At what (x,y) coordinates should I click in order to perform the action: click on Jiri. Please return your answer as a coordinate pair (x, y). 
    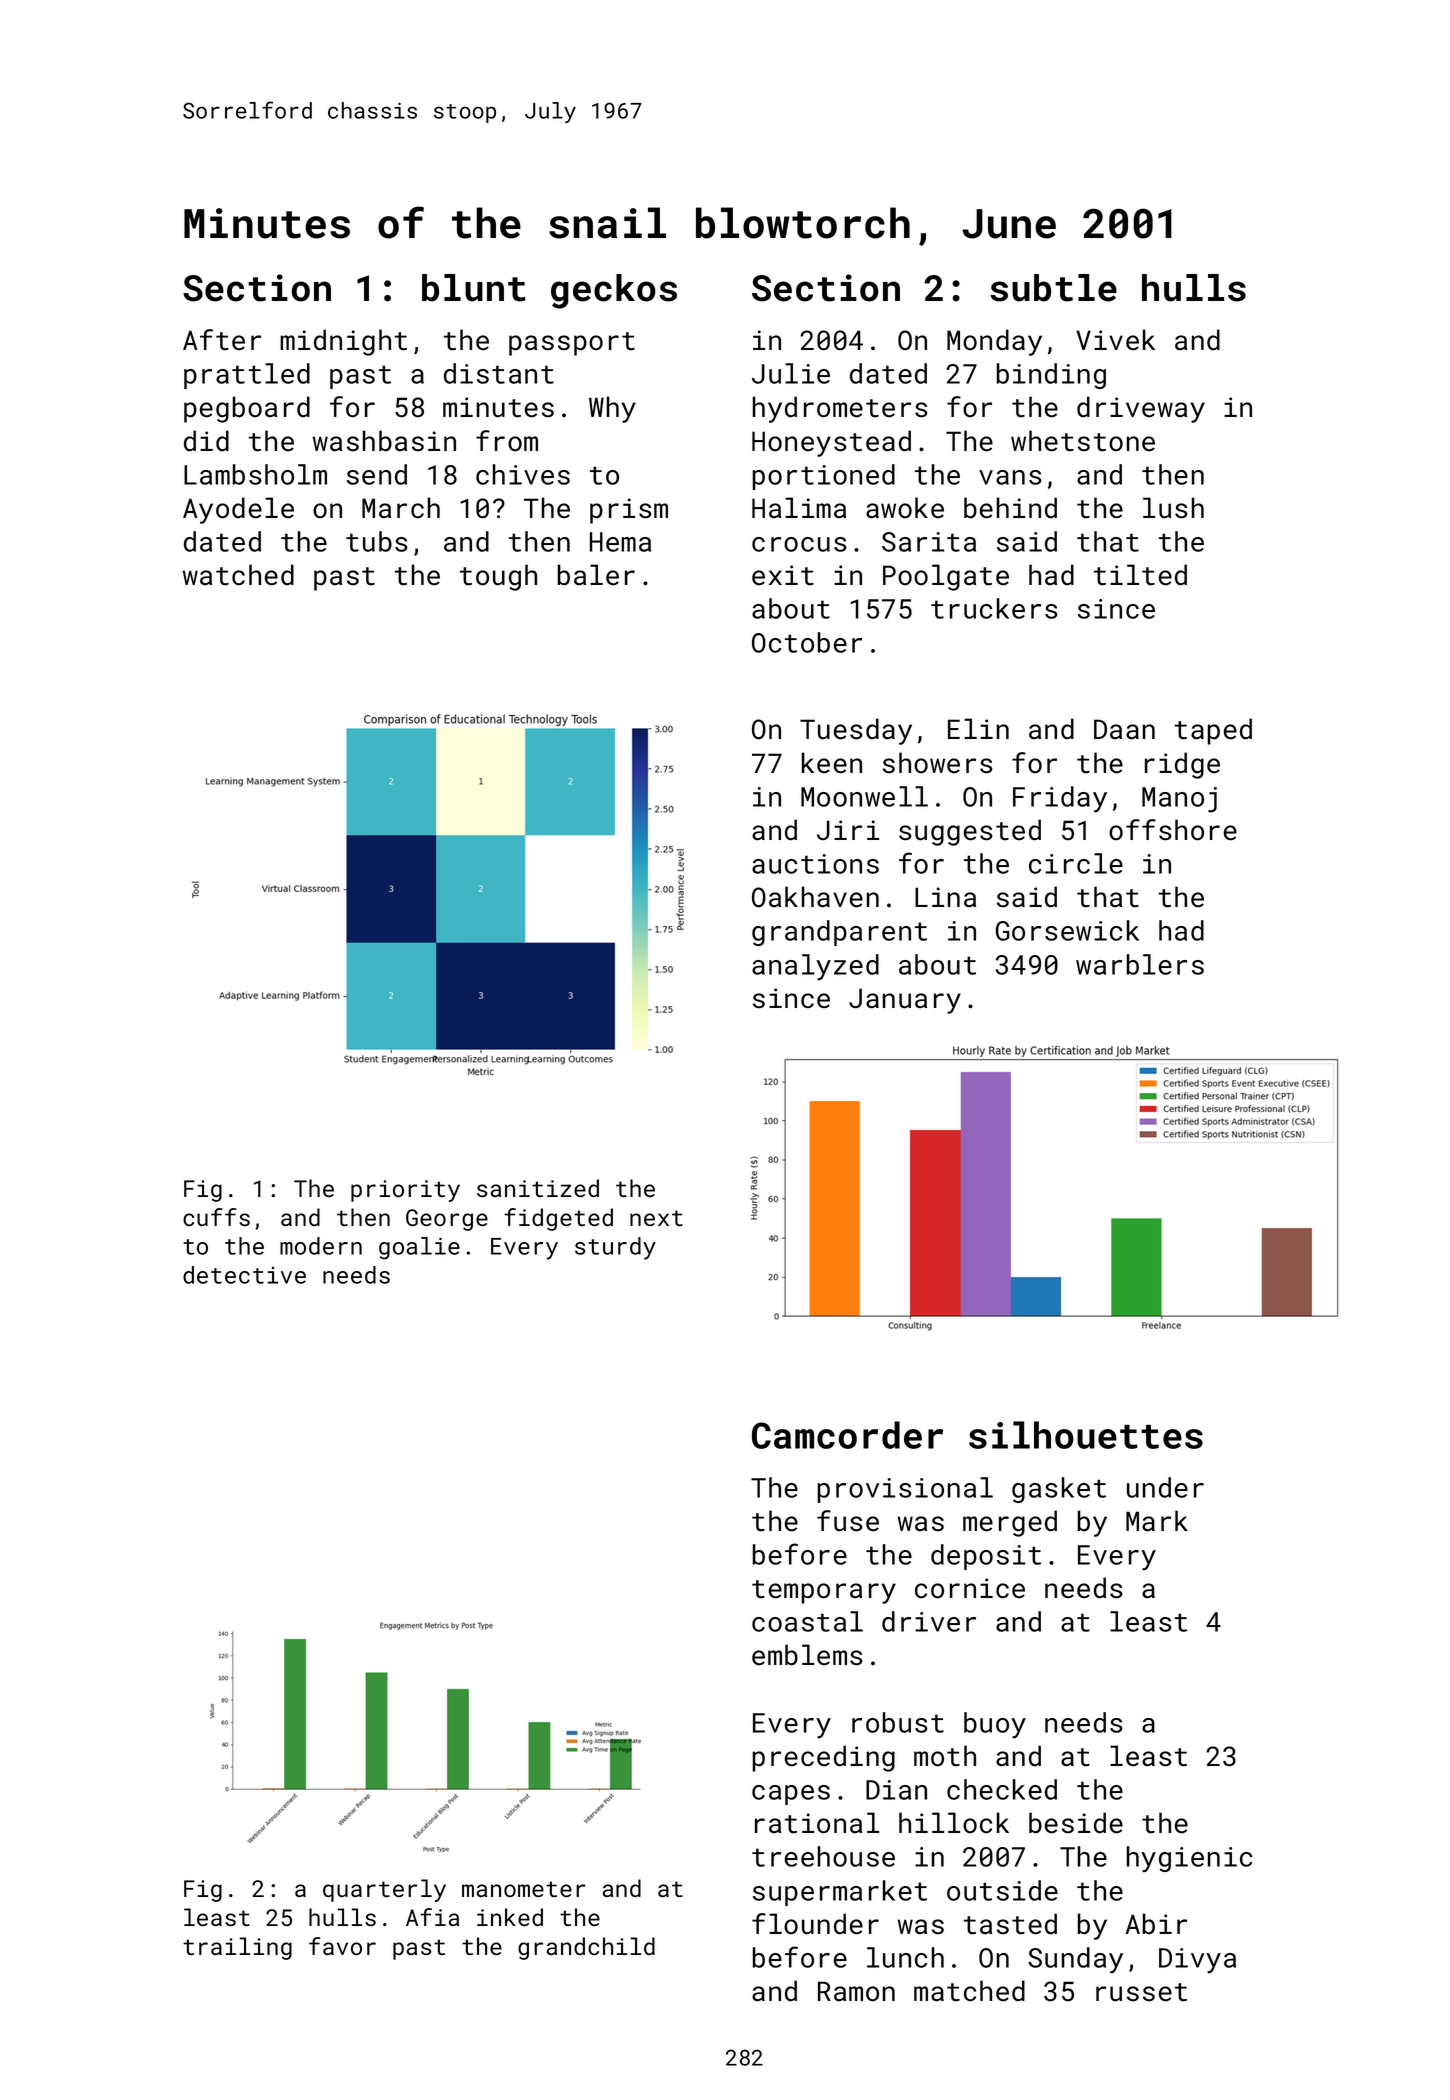
    Looking at the image, I should click on (848, 830).
